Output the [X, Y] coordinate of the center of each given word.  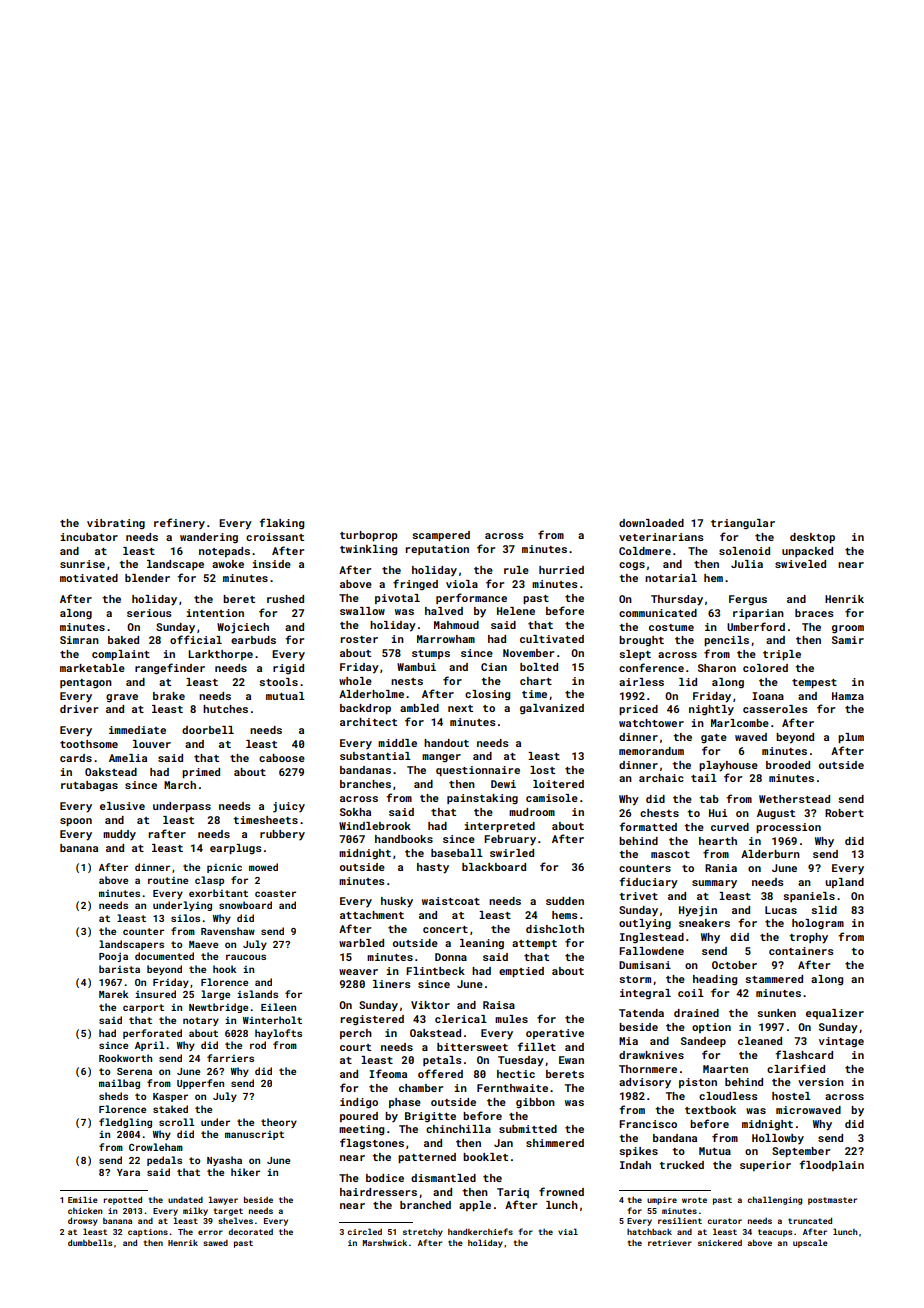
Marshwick [385, 1242]
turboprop [369, 536]
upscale [810, 1243]
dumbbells [90, 1242]
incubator [89, 537]
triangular [743, 524]
